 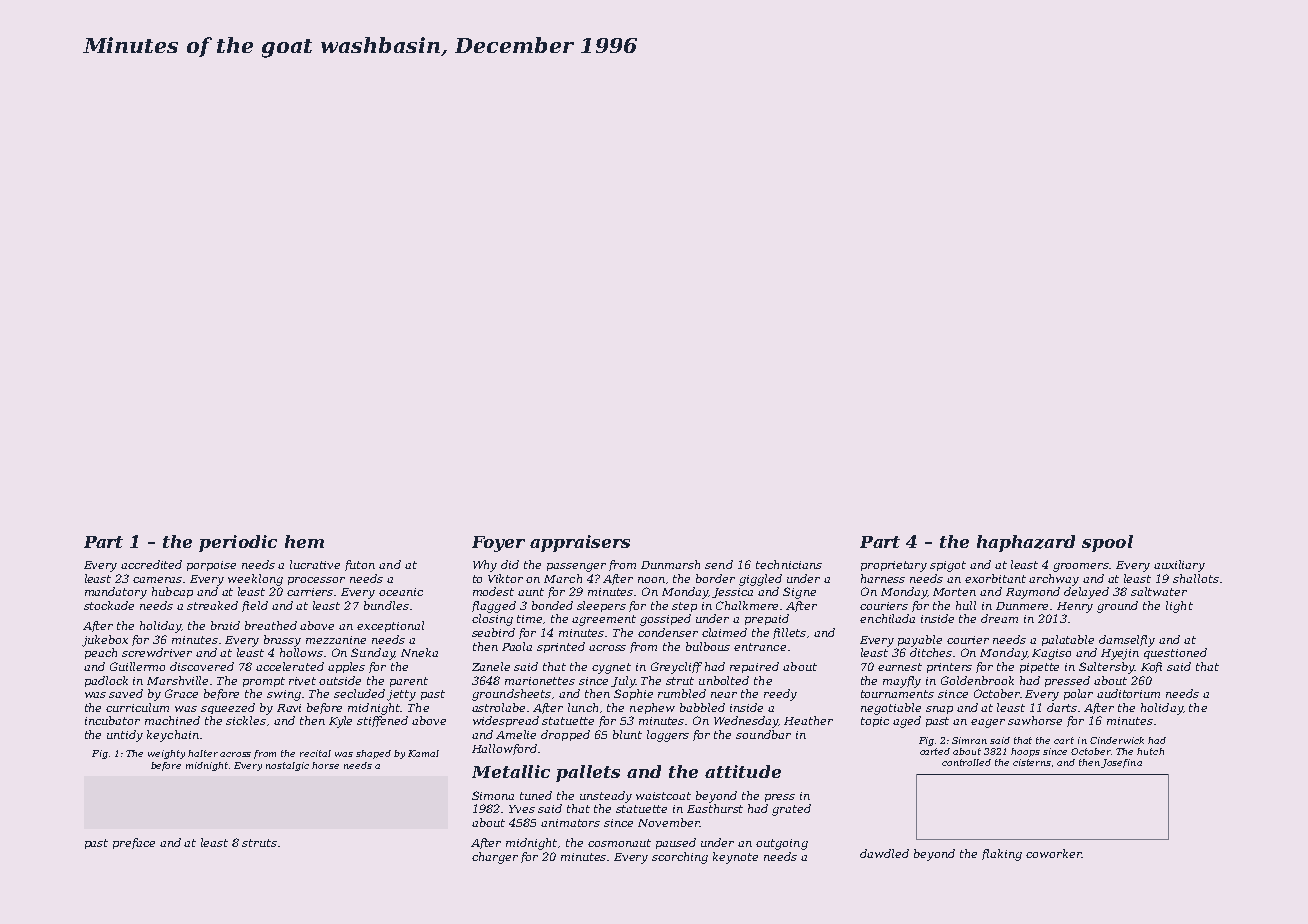 What do you see at coordinates (238, 543) in the screenshot?
I see `periodic` at bounding box center [238, 543].
